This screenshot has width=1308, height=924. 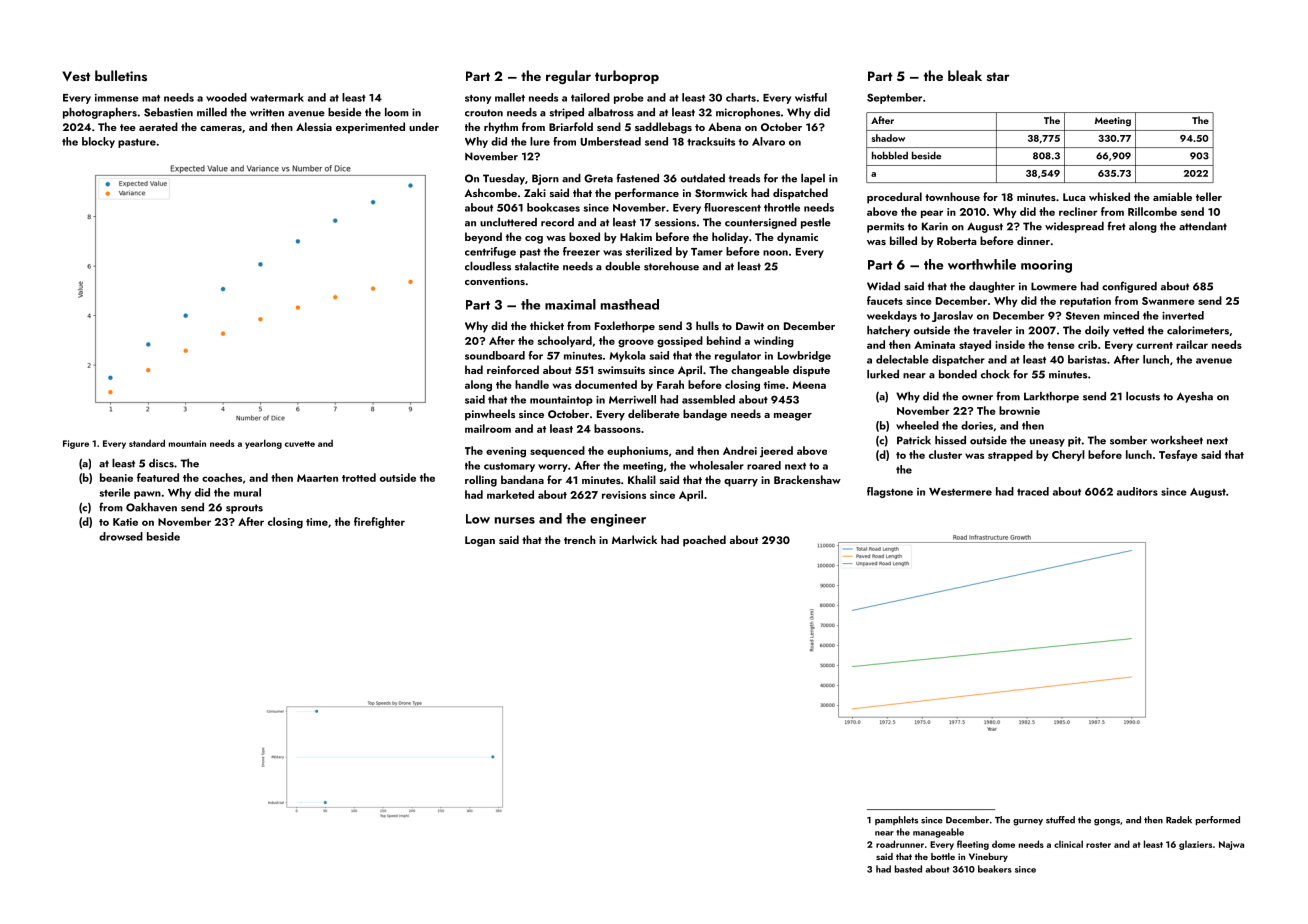 What do you see at coordinates (908, 869) in the screenshot?
I see `basted` at bounding box center [908, 869].
